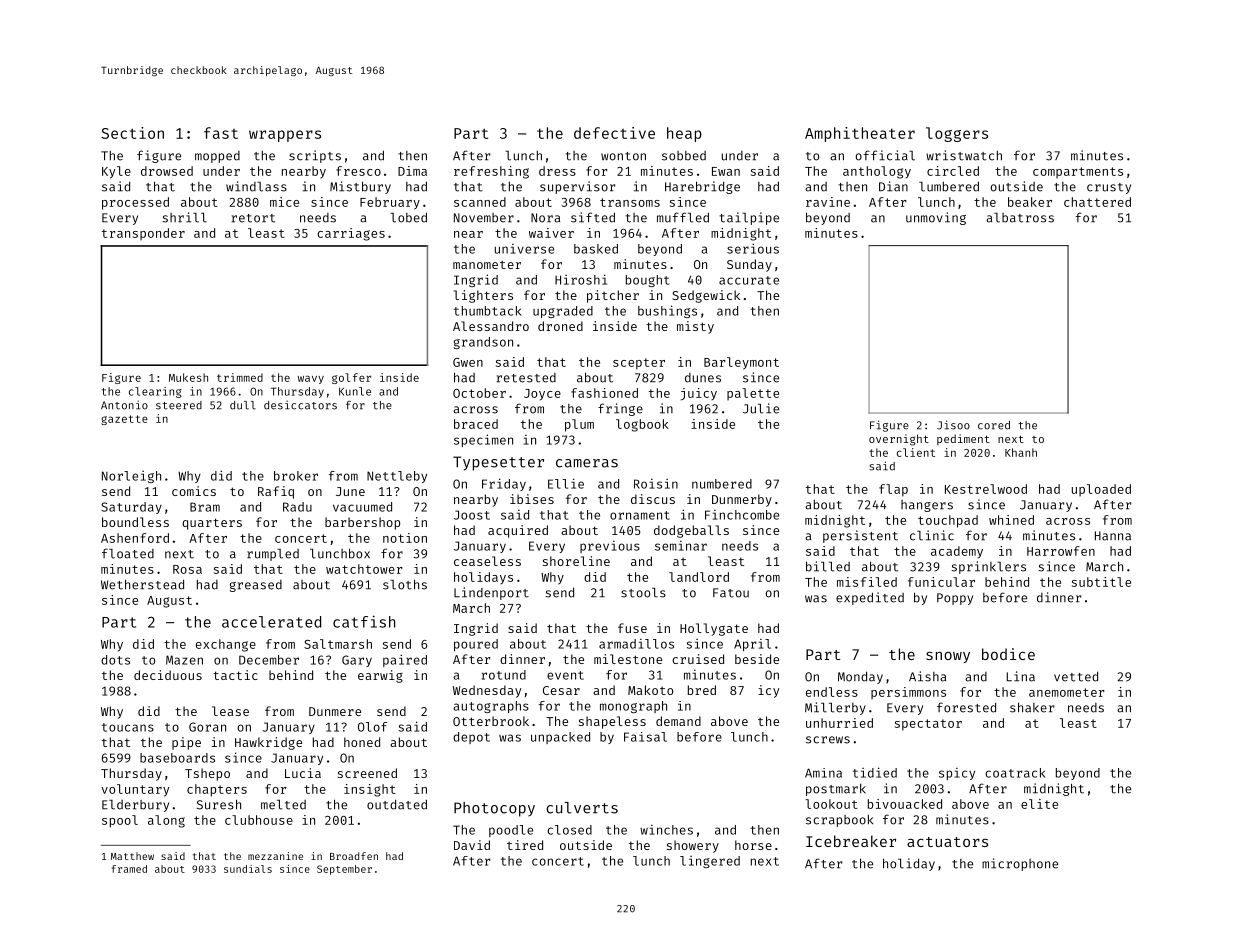 The width and height of the page is (1233, 952). What do you see at coordinates (532, 499) in the page?
I see `ibises` at bounding box center [532, 499].
